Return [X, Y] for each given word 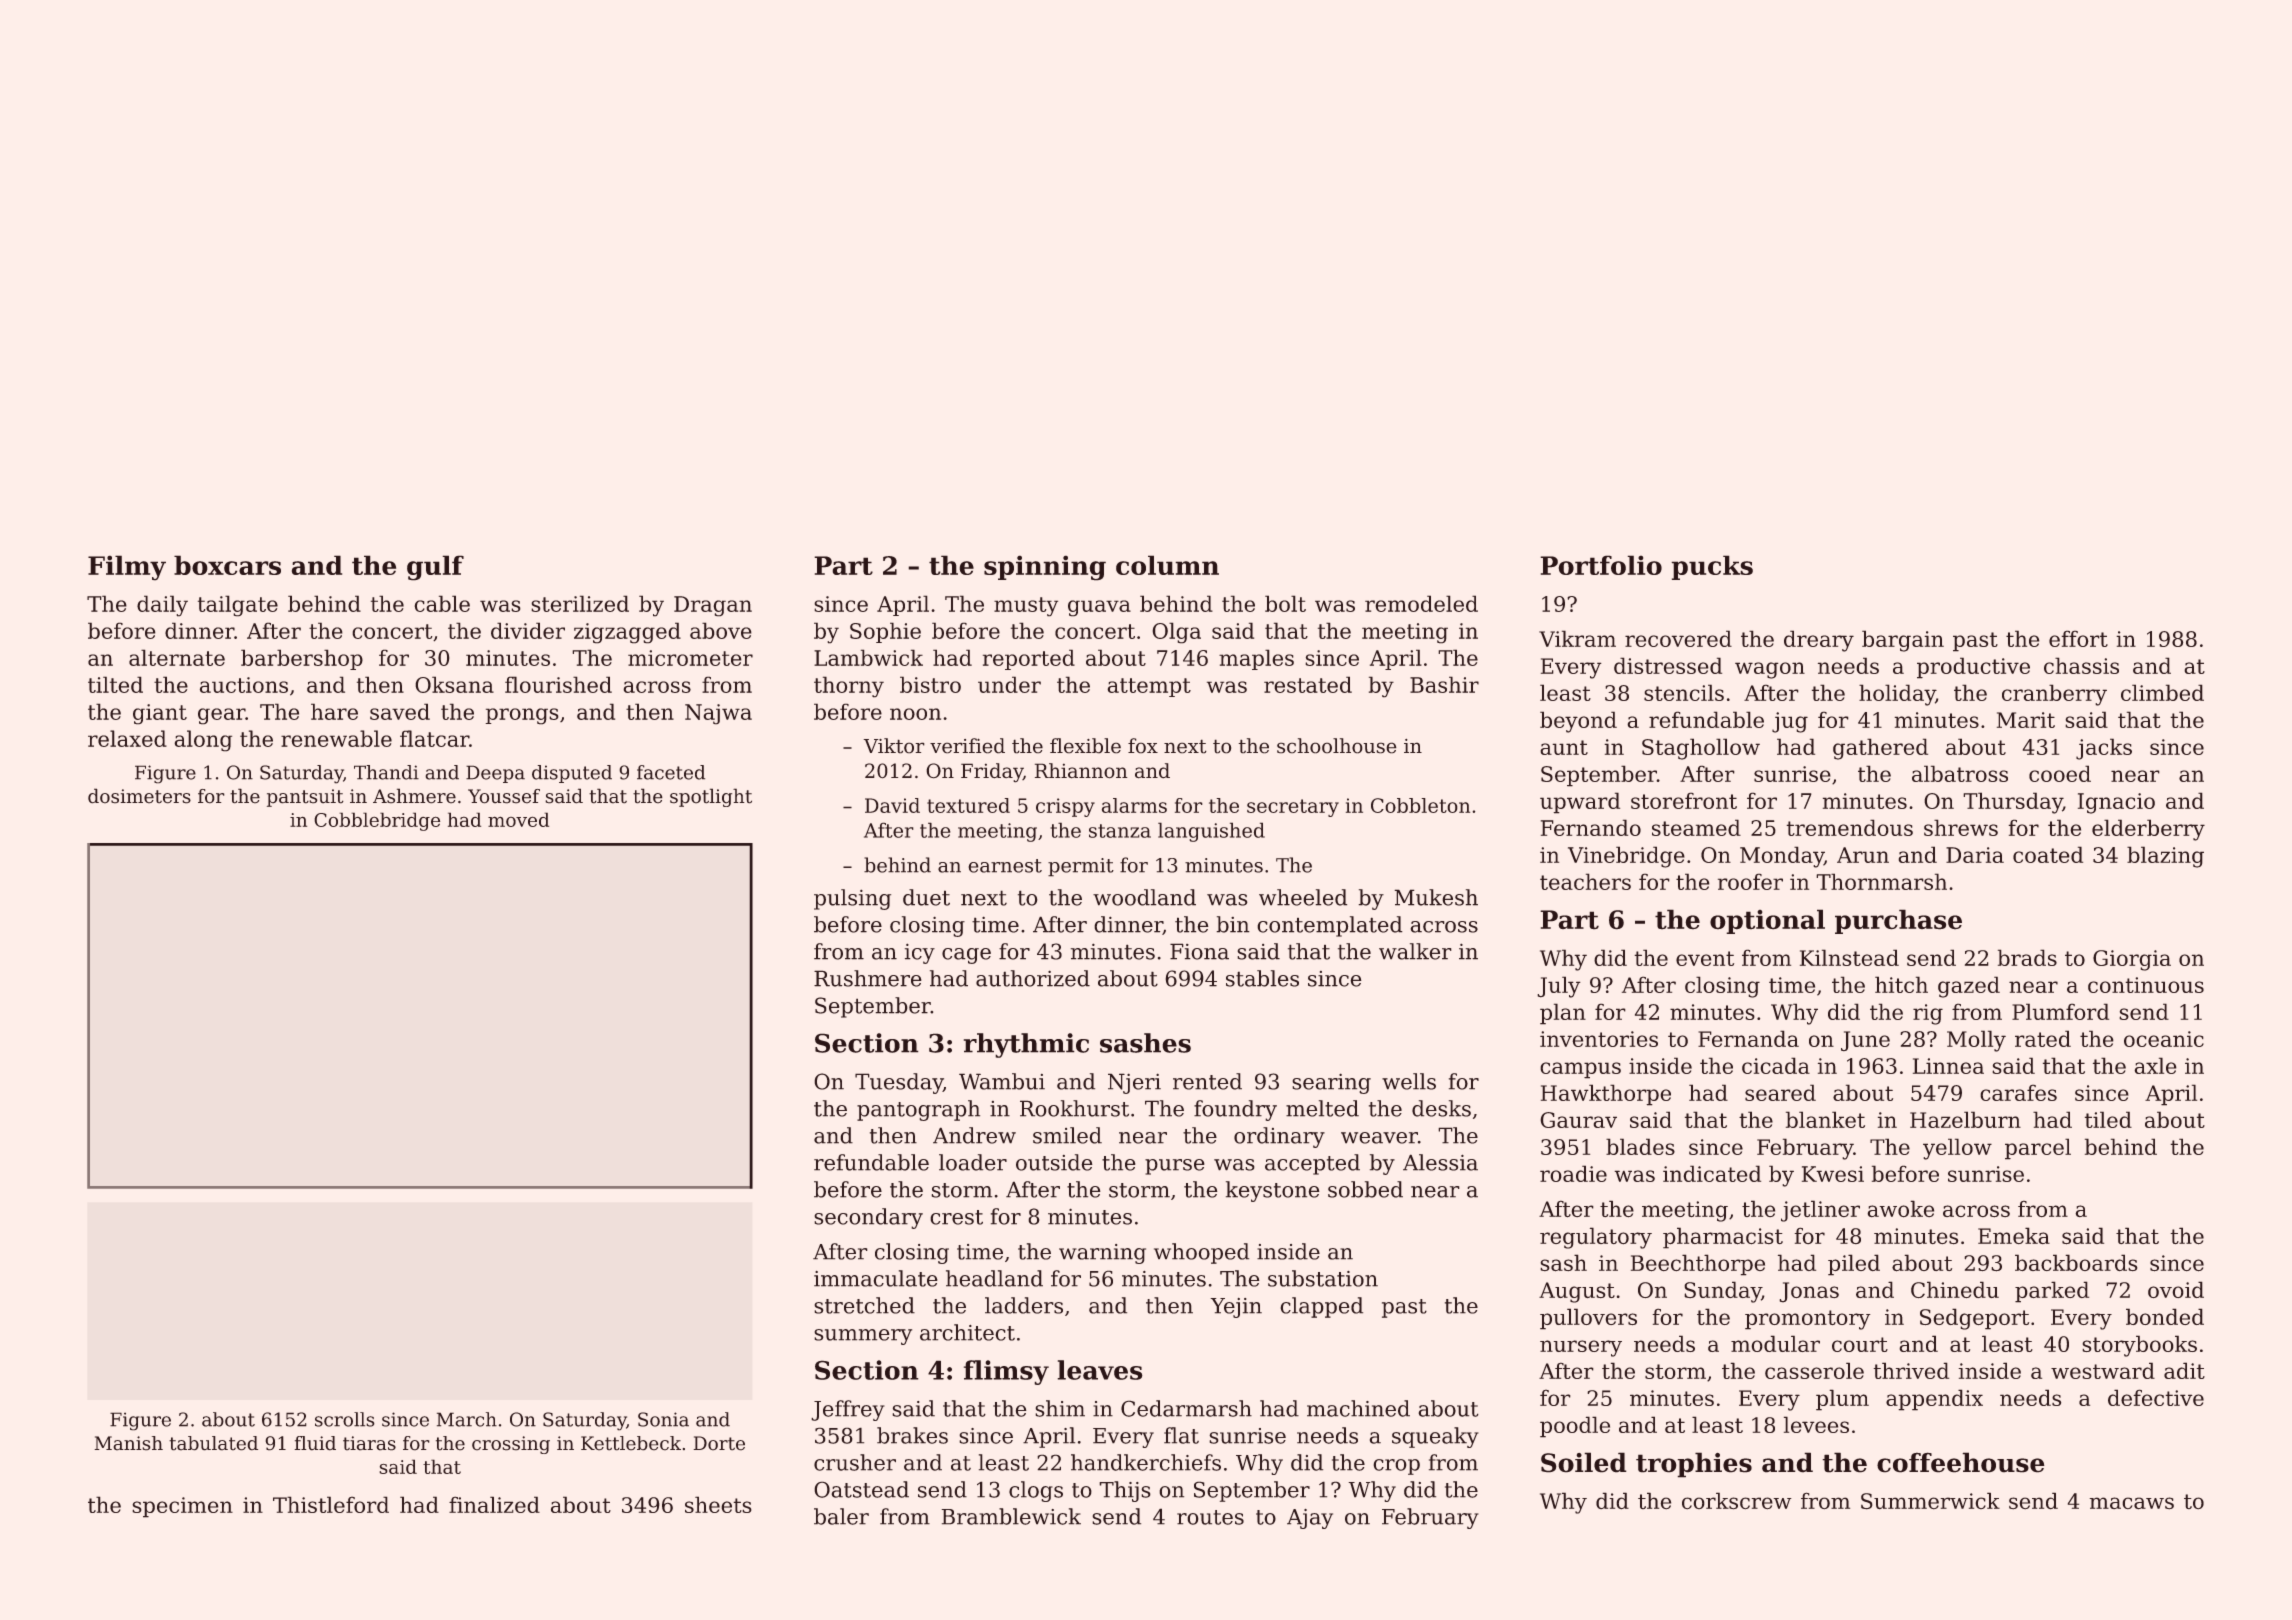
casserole [1814, 1371]
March [467, 1419]
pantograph [918, 1110]
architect [967, 1332]
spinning [1045, 568]
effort [2078, 639]
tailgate [238, 606]
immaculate [875, 1278]
